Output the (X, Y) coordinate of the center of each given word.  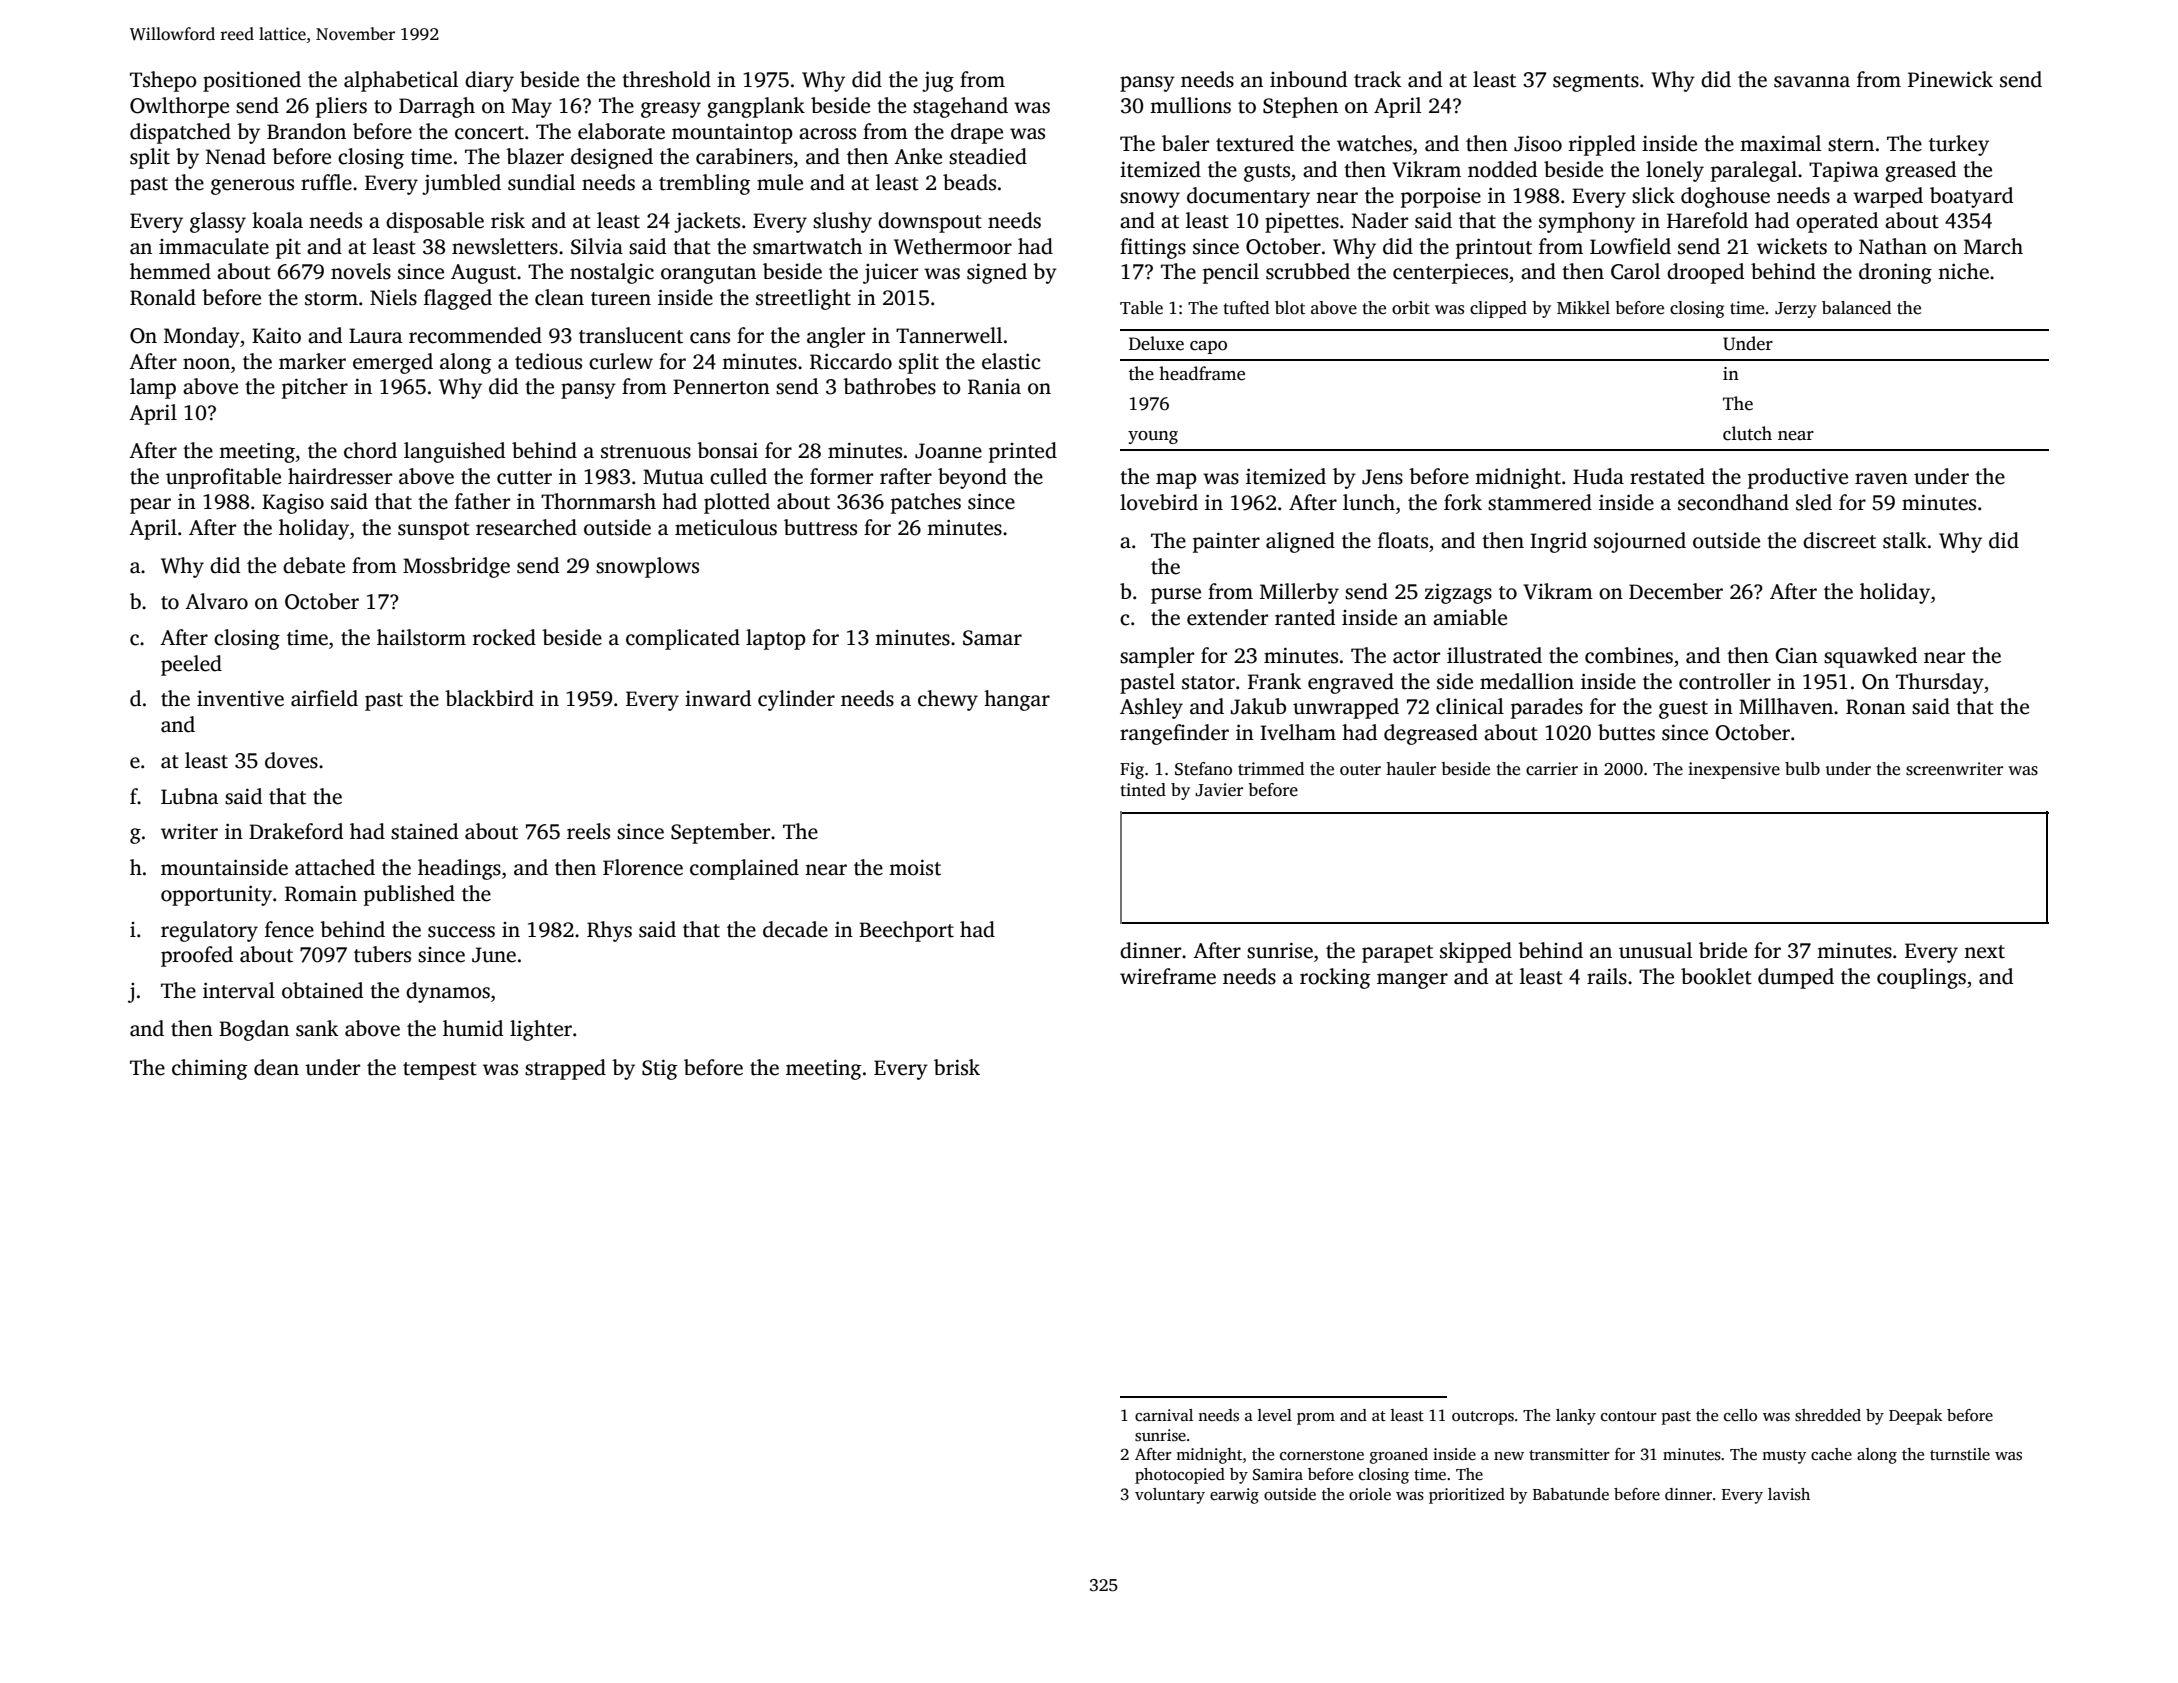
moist (915, 868)
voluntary (1170, 1496)
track (1377, 79)
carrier (1552, 769)
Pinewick (1950, 79)
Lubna (189, 796)
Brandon (306, 131)
